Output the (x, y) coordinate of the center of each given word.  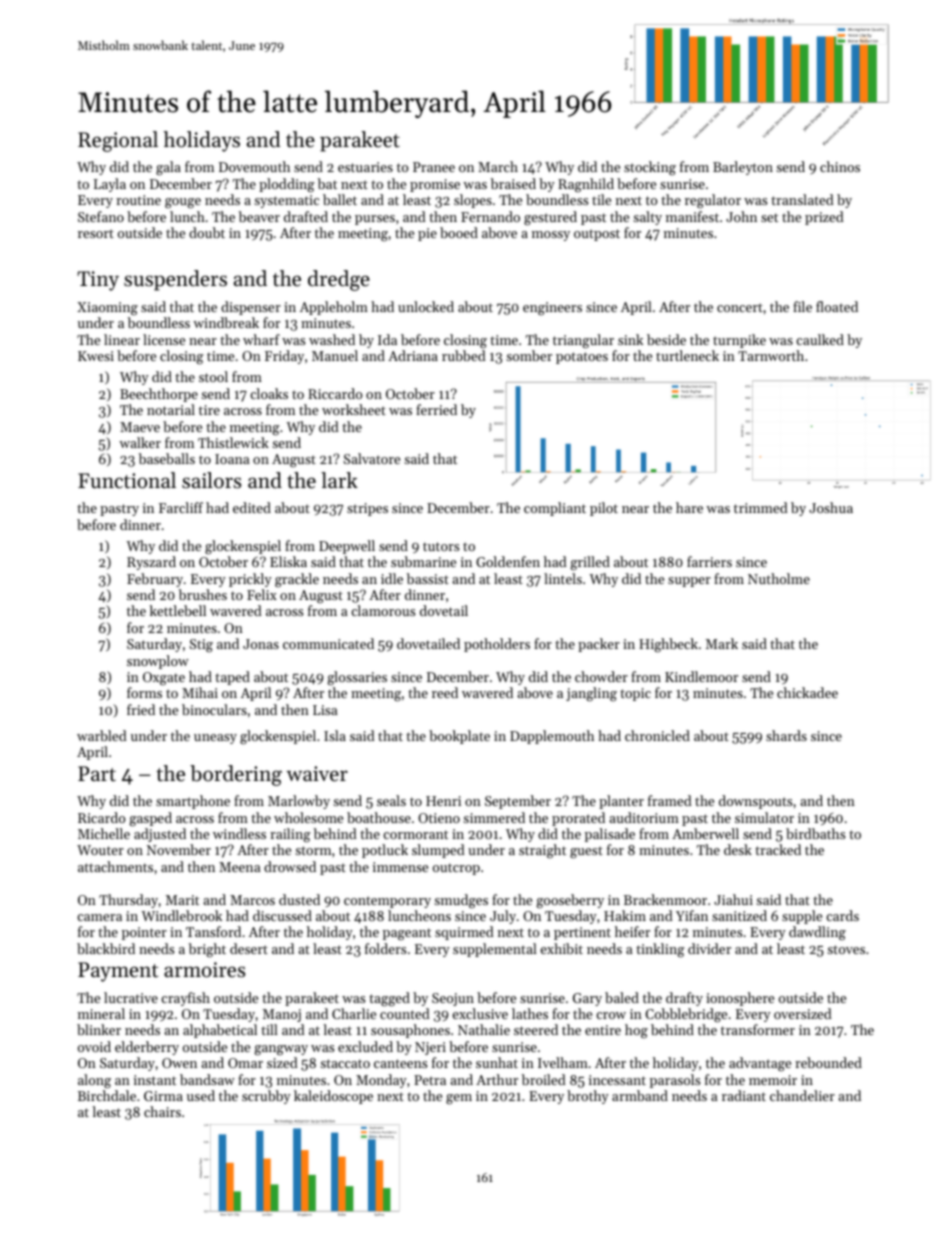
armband (640, 1095)
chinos (840, 166)
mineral (101, 1013)
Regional (118, 141)
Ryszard (151, 563)
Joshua (831, 507)
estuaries (365, 167)
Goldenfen (508, 561)
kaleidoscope (333, 1097)
